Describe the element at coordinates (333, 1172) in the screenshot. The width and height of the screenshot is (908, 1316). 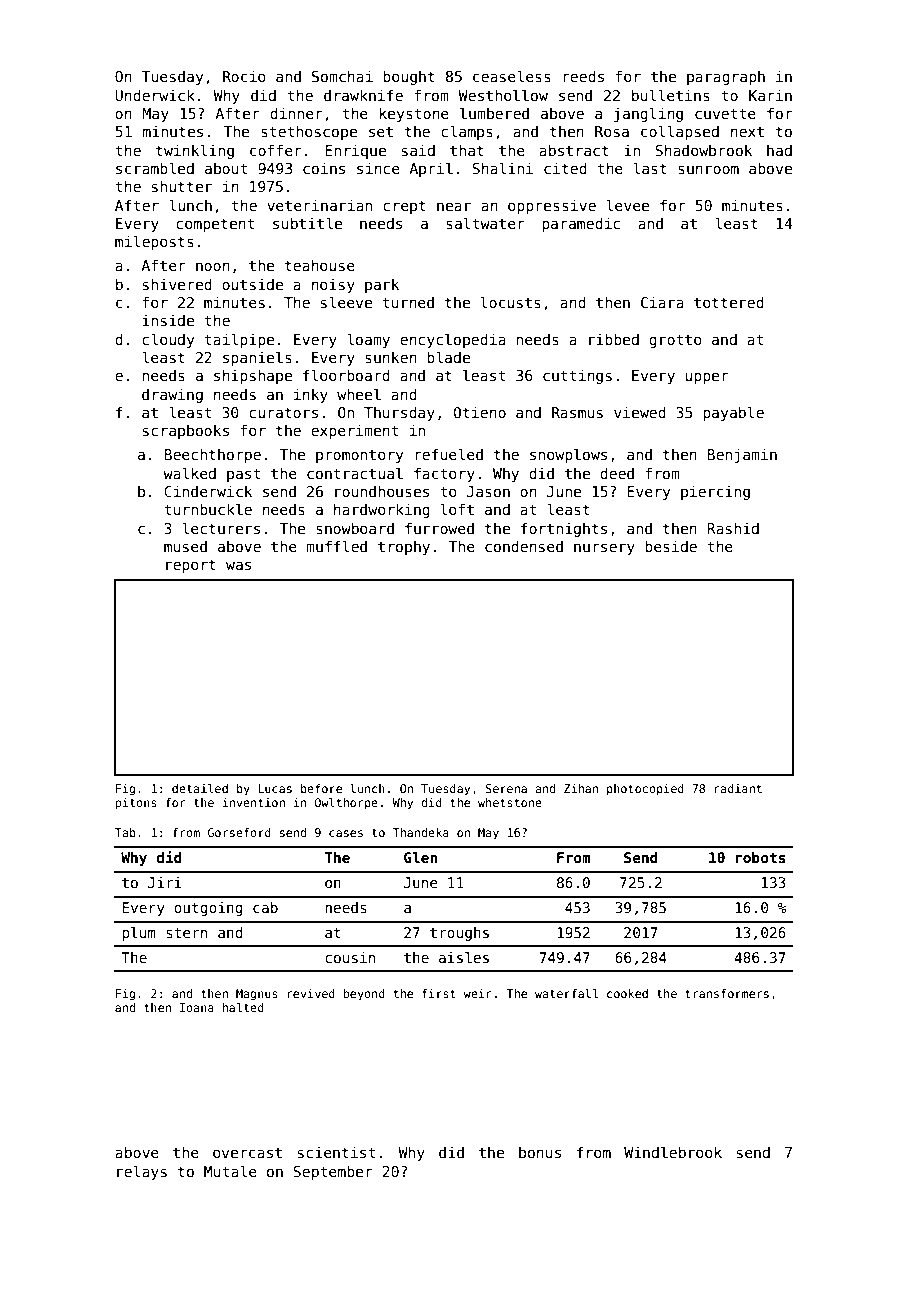
I see `September` at that location.
